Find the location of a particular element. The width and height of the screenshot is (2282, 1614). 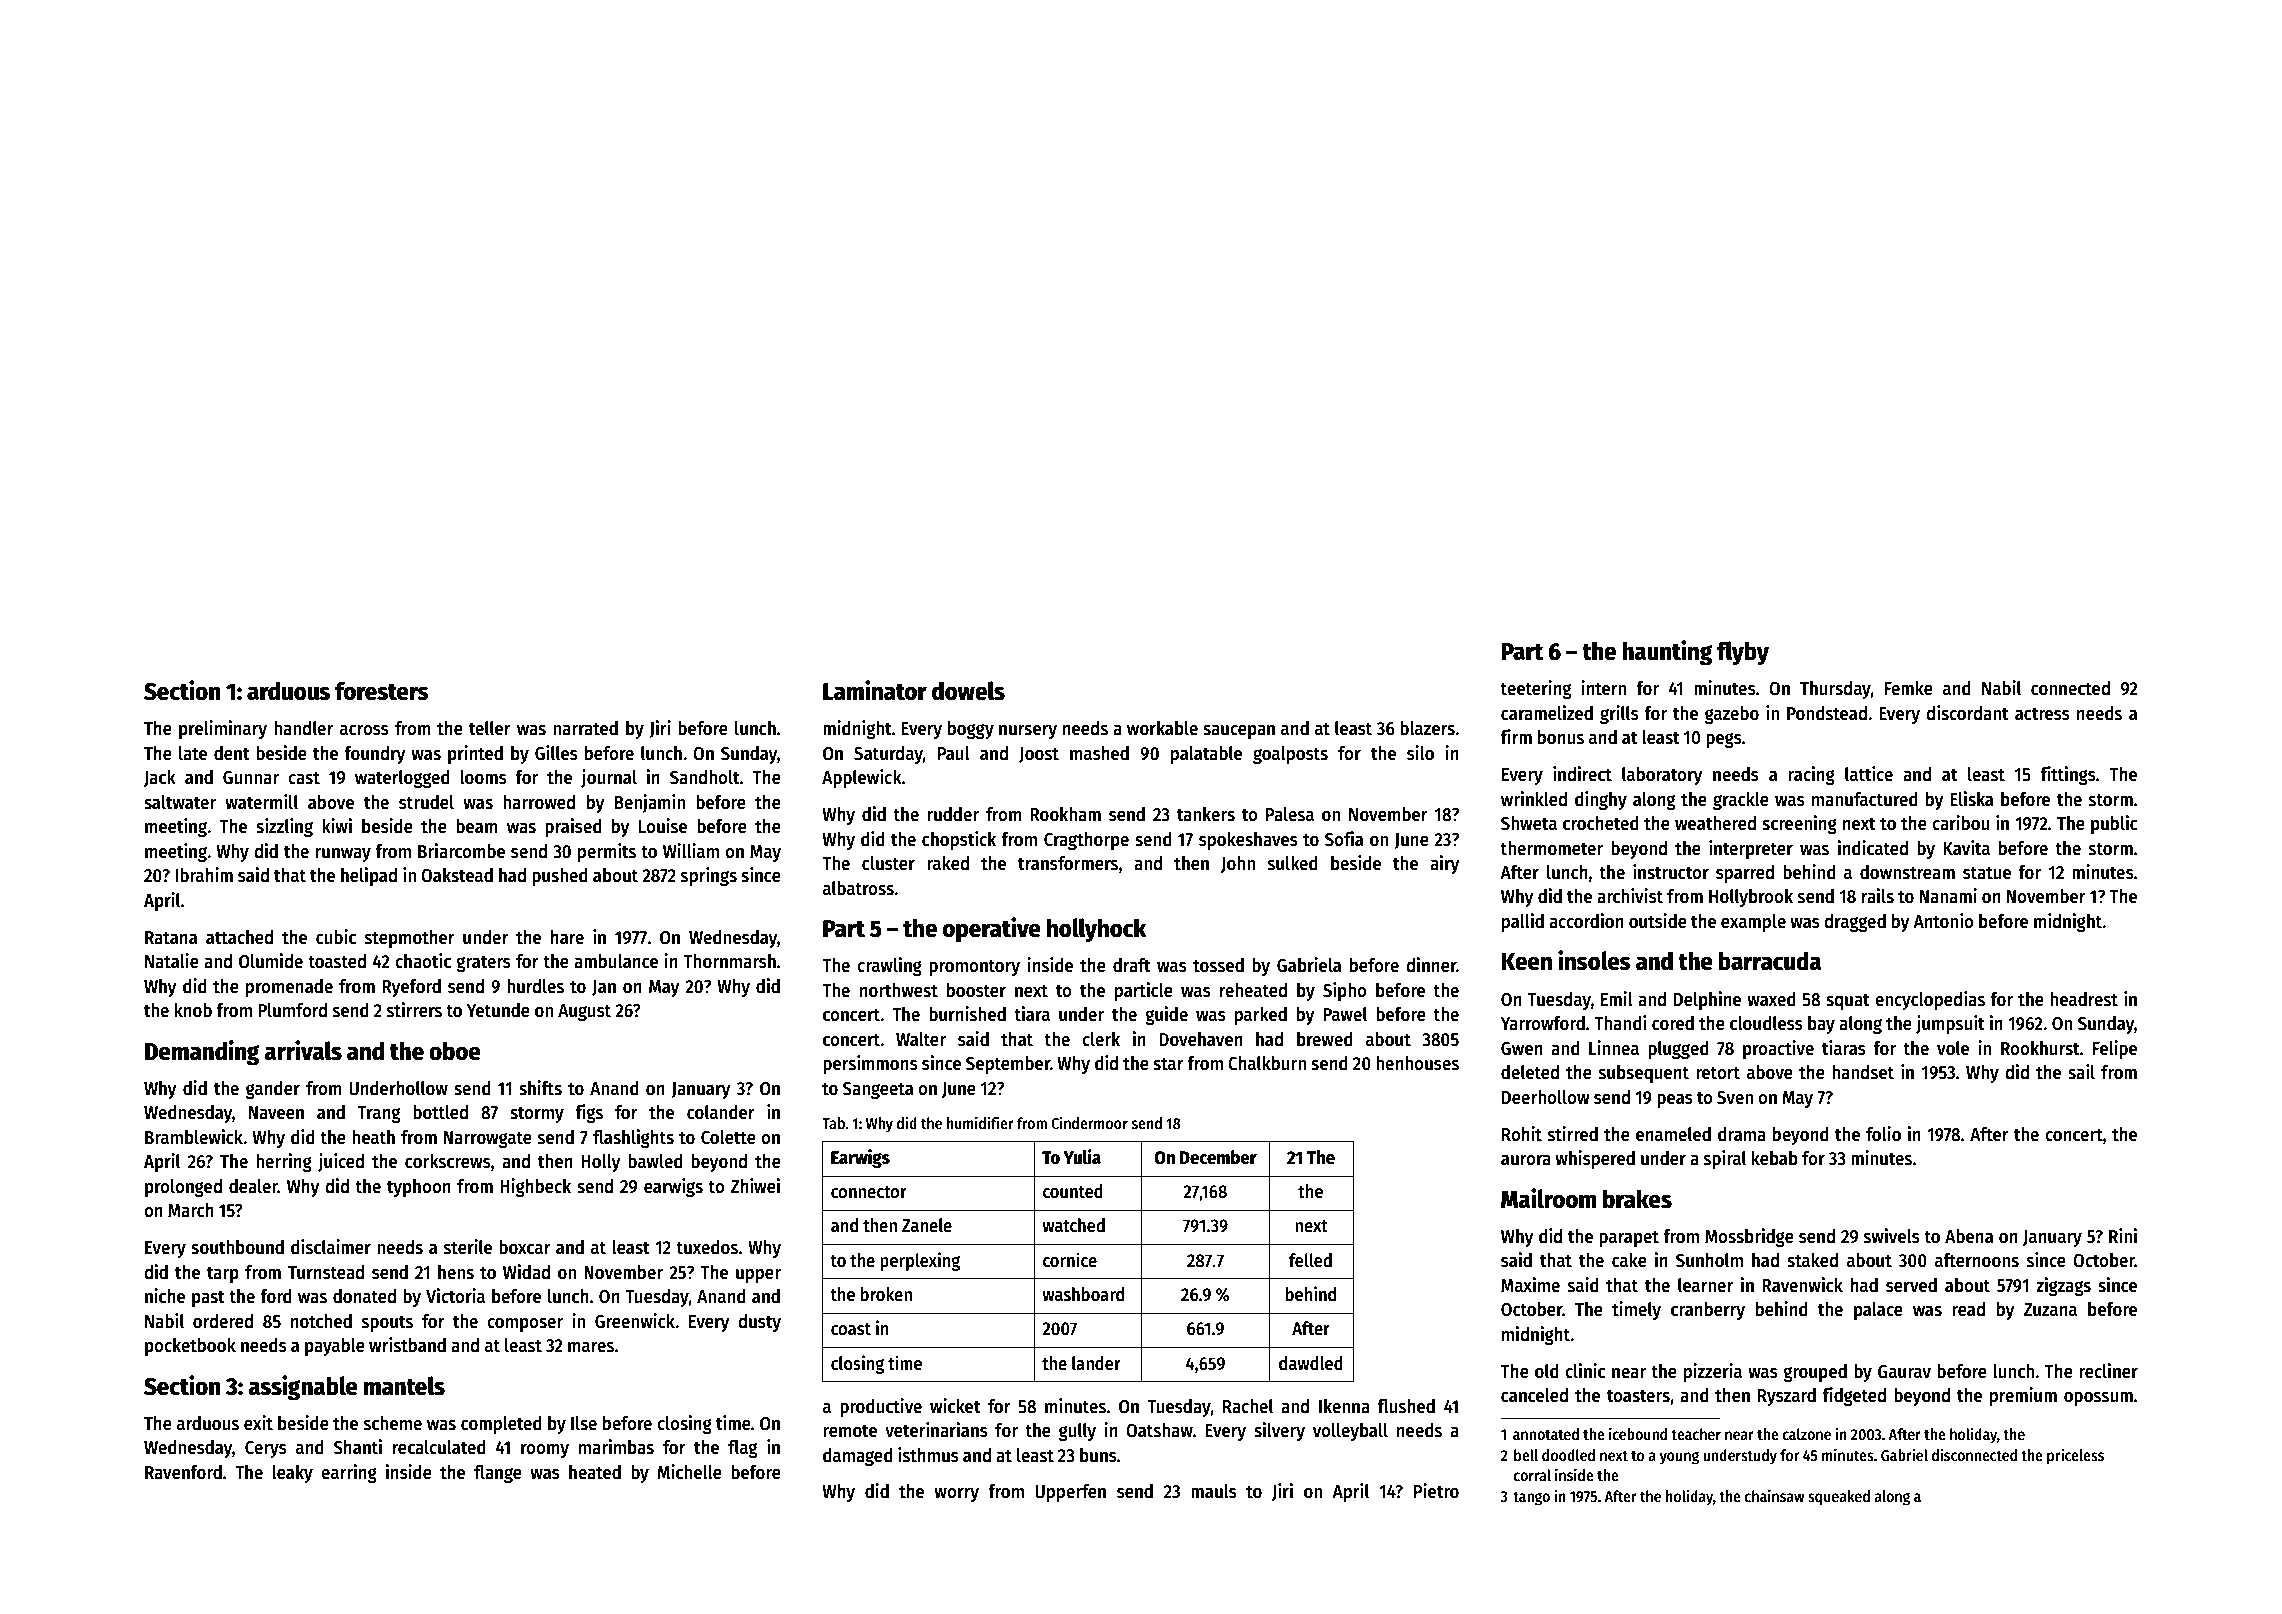

payable is located at coordinates (335, 1347).
